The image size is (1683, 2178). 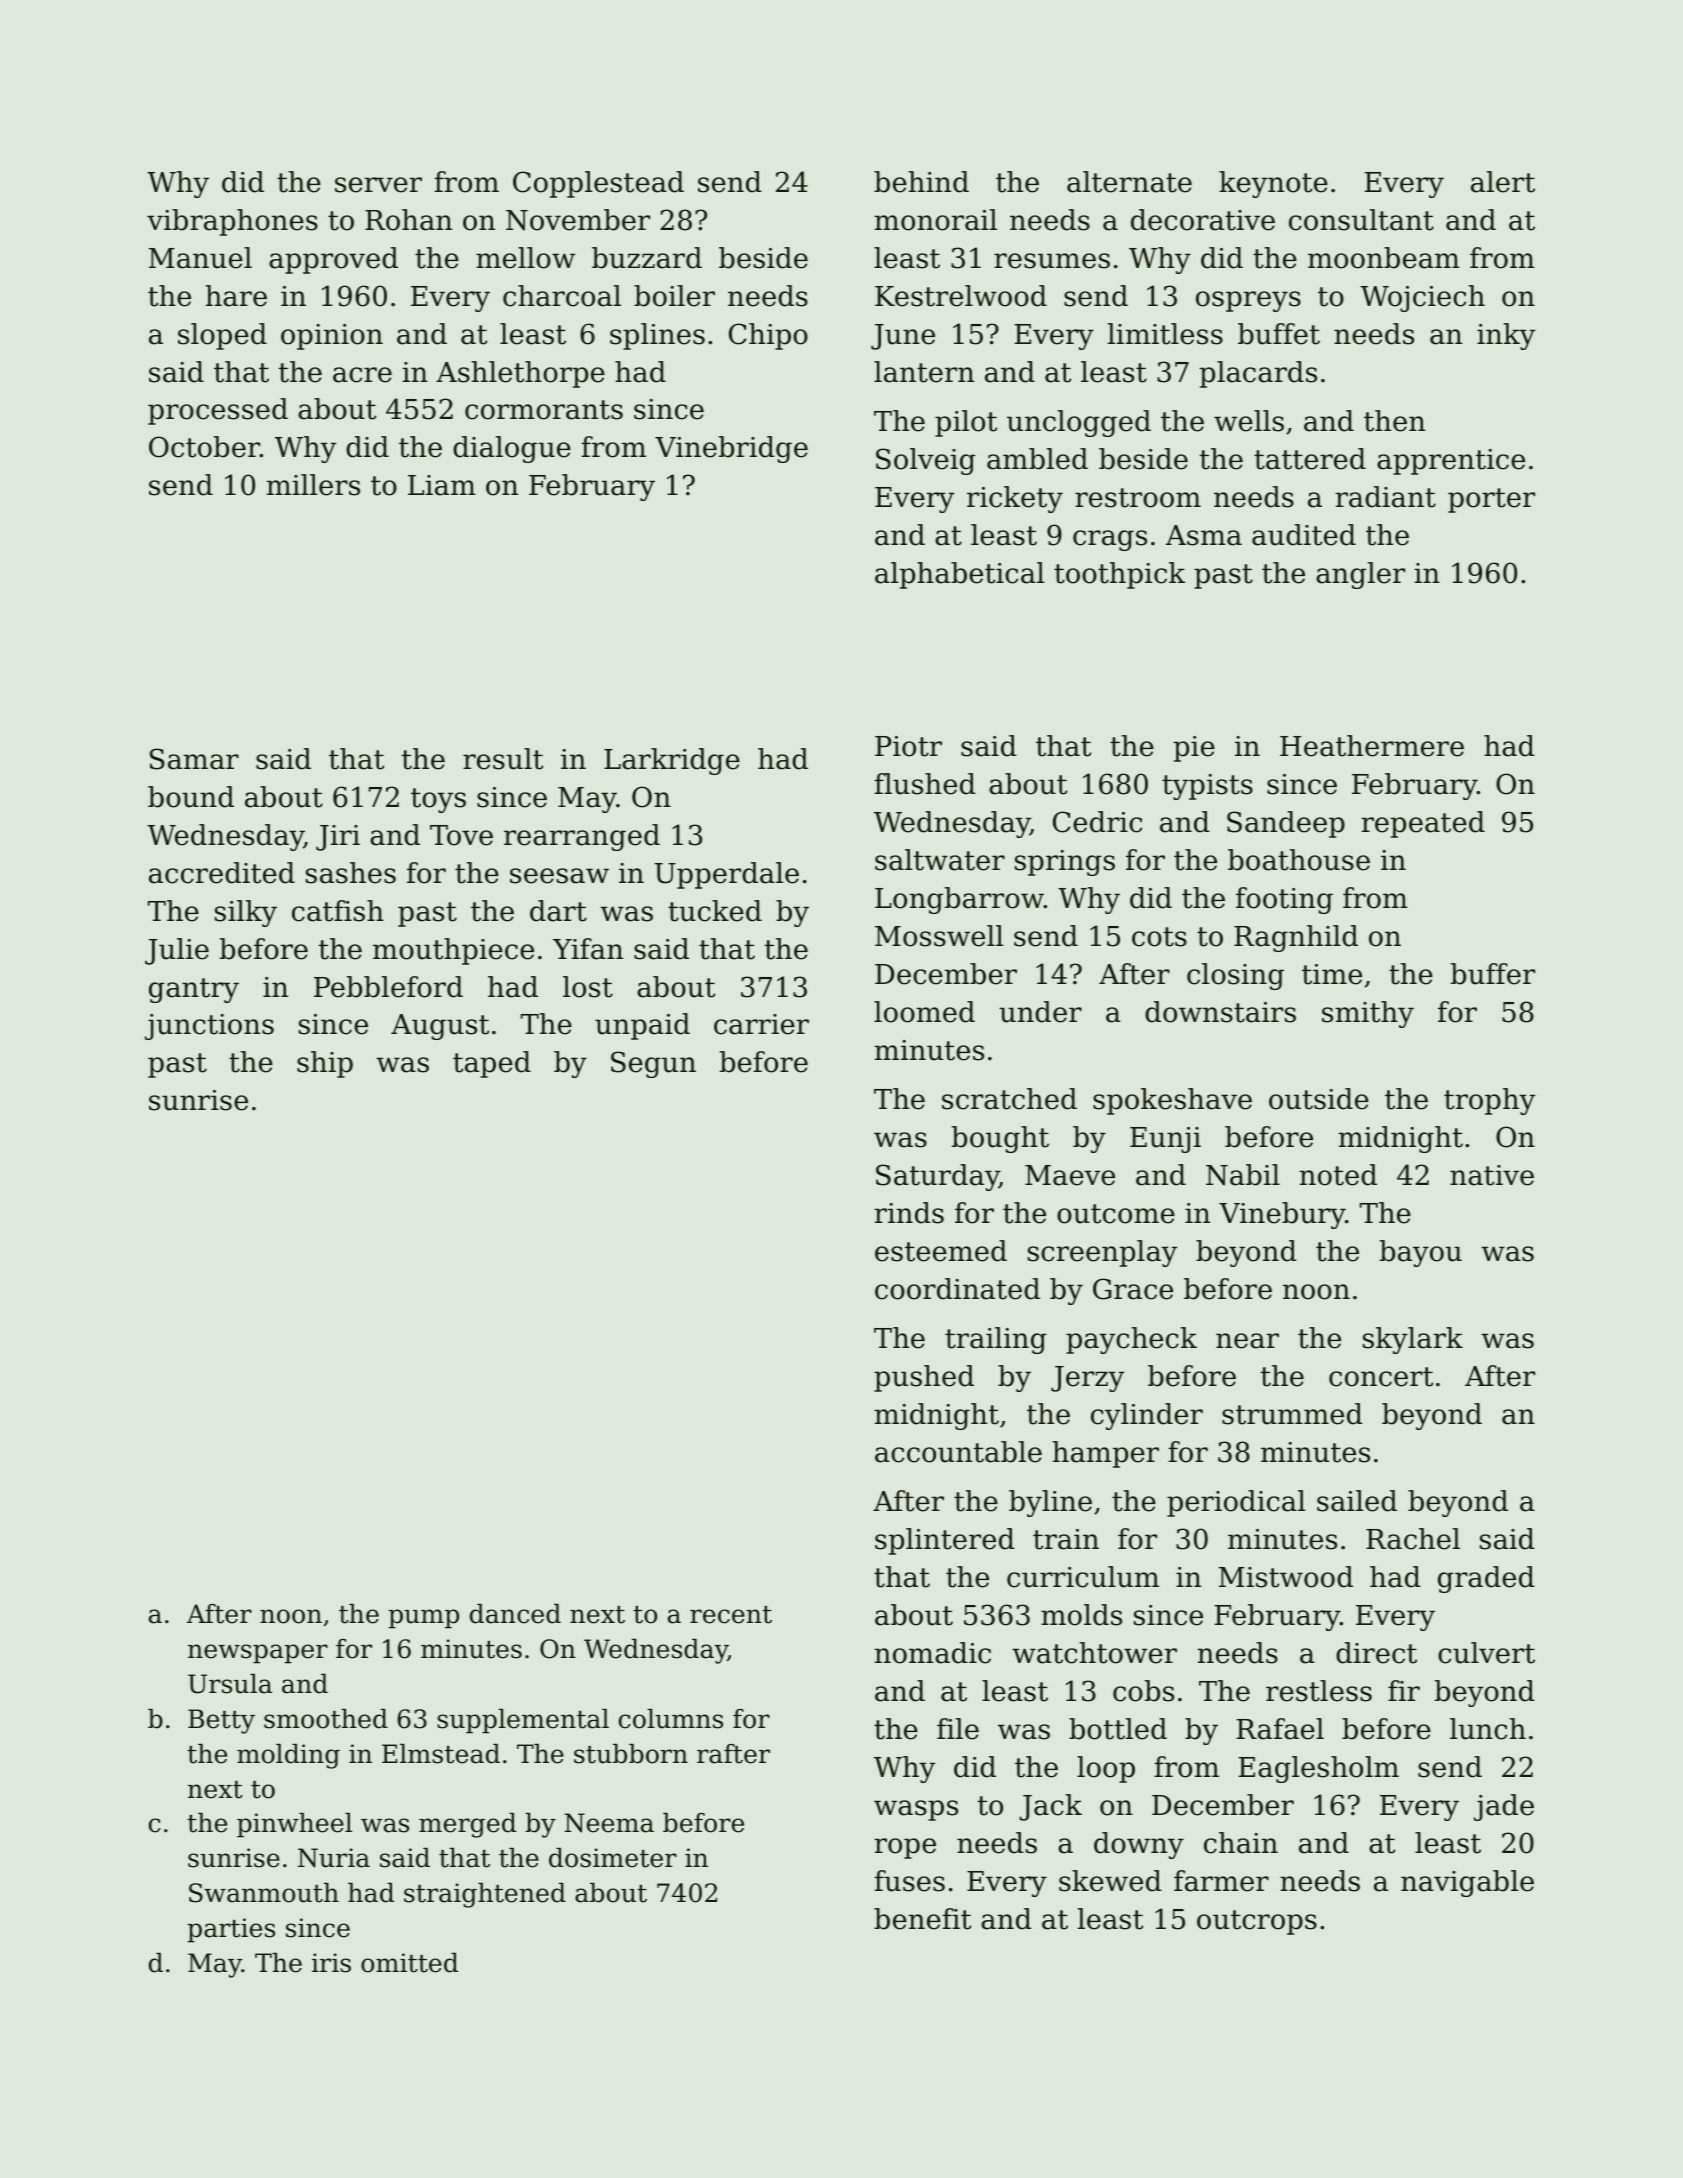 I want to click on coordinated, so click(x=957, y=1289).
